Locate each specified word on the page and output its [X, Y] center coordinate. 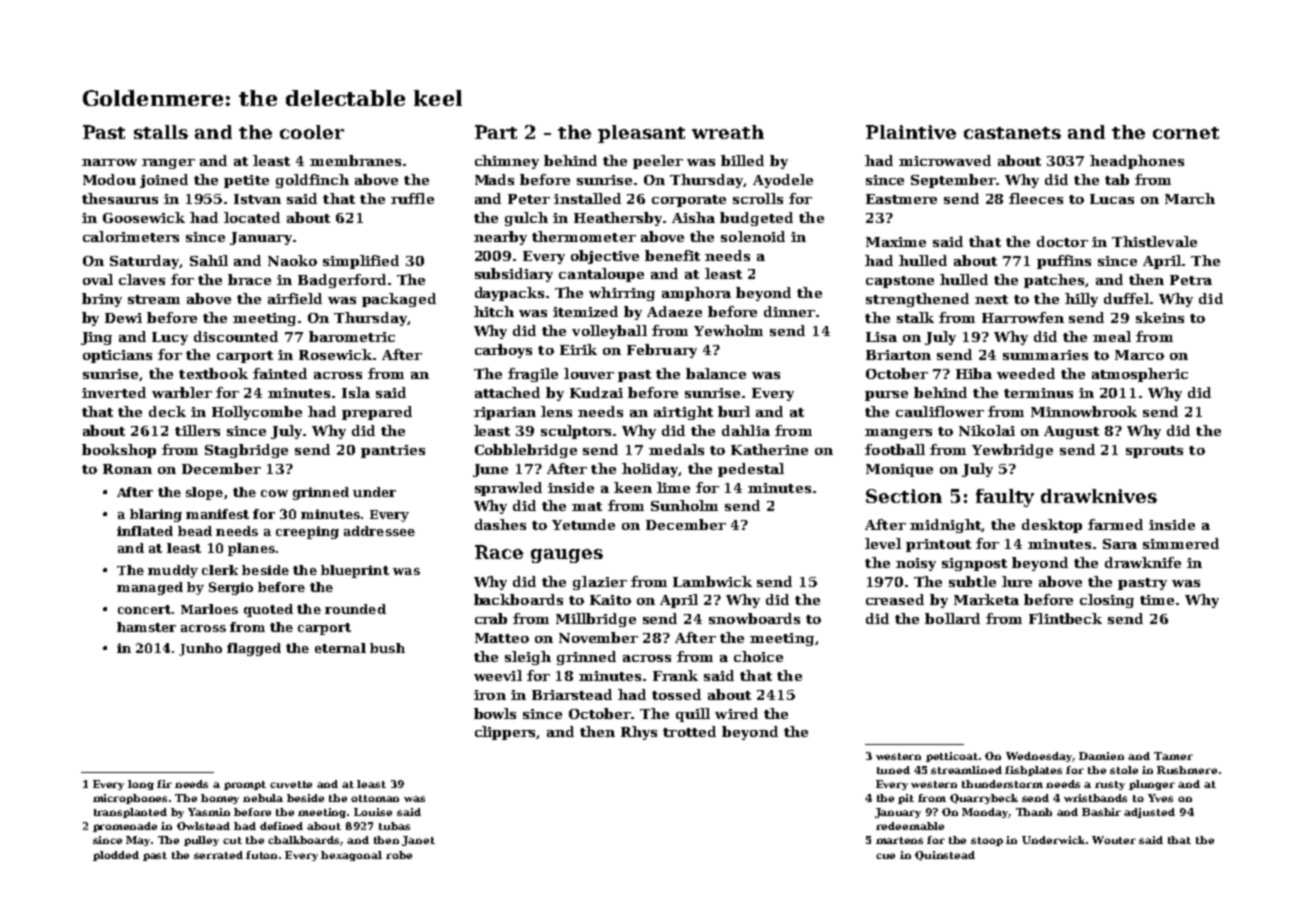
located [252, 217]
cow [274, 493]
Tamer [1173, 756]
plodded [116, 856]
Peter [529, 199]
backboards [518, 599]
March [1190, 198]
